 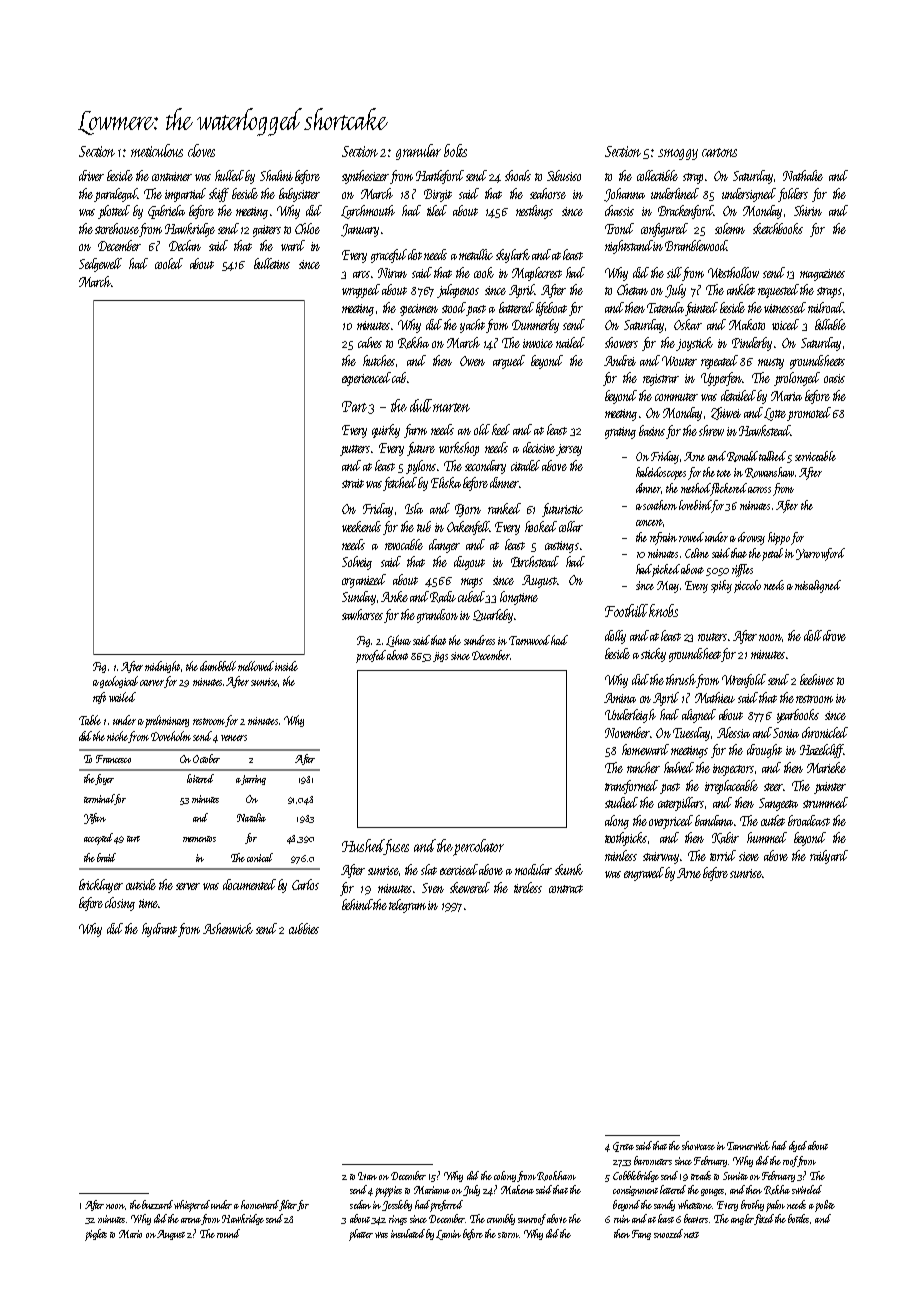 I want to click on refrain, so click(x=663, y=538).
